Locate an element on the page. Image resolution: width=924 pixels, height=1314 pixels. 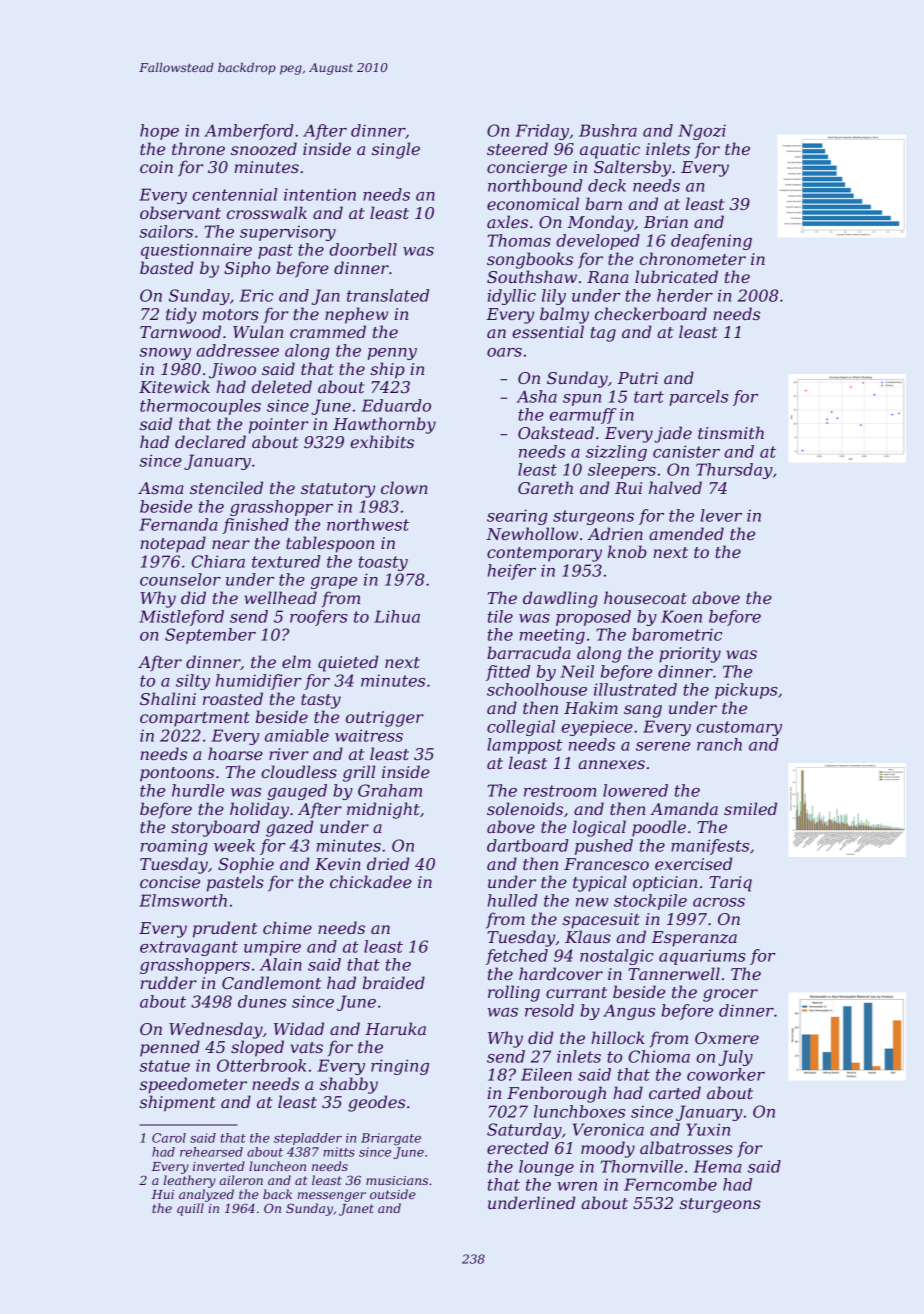
logical is located at coordinates (599, 828).
